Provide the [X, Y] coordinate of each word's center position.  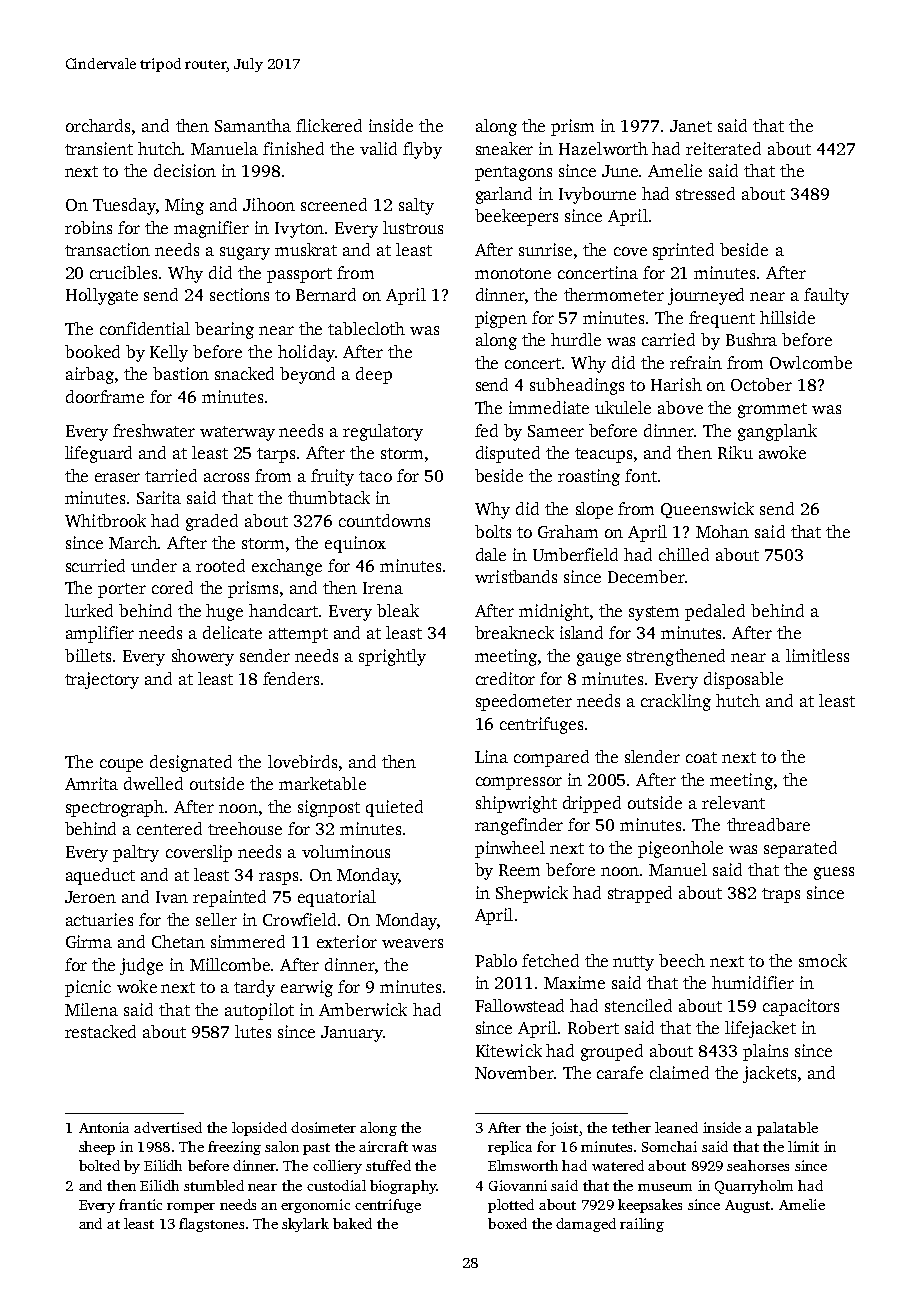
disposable [743, 680]
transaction [107, 249]
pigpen [501, 319]
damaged [586, 1225]
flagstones [211, 1225]
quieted [394, 808]
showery [203, 657]
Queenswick [707, 510]
